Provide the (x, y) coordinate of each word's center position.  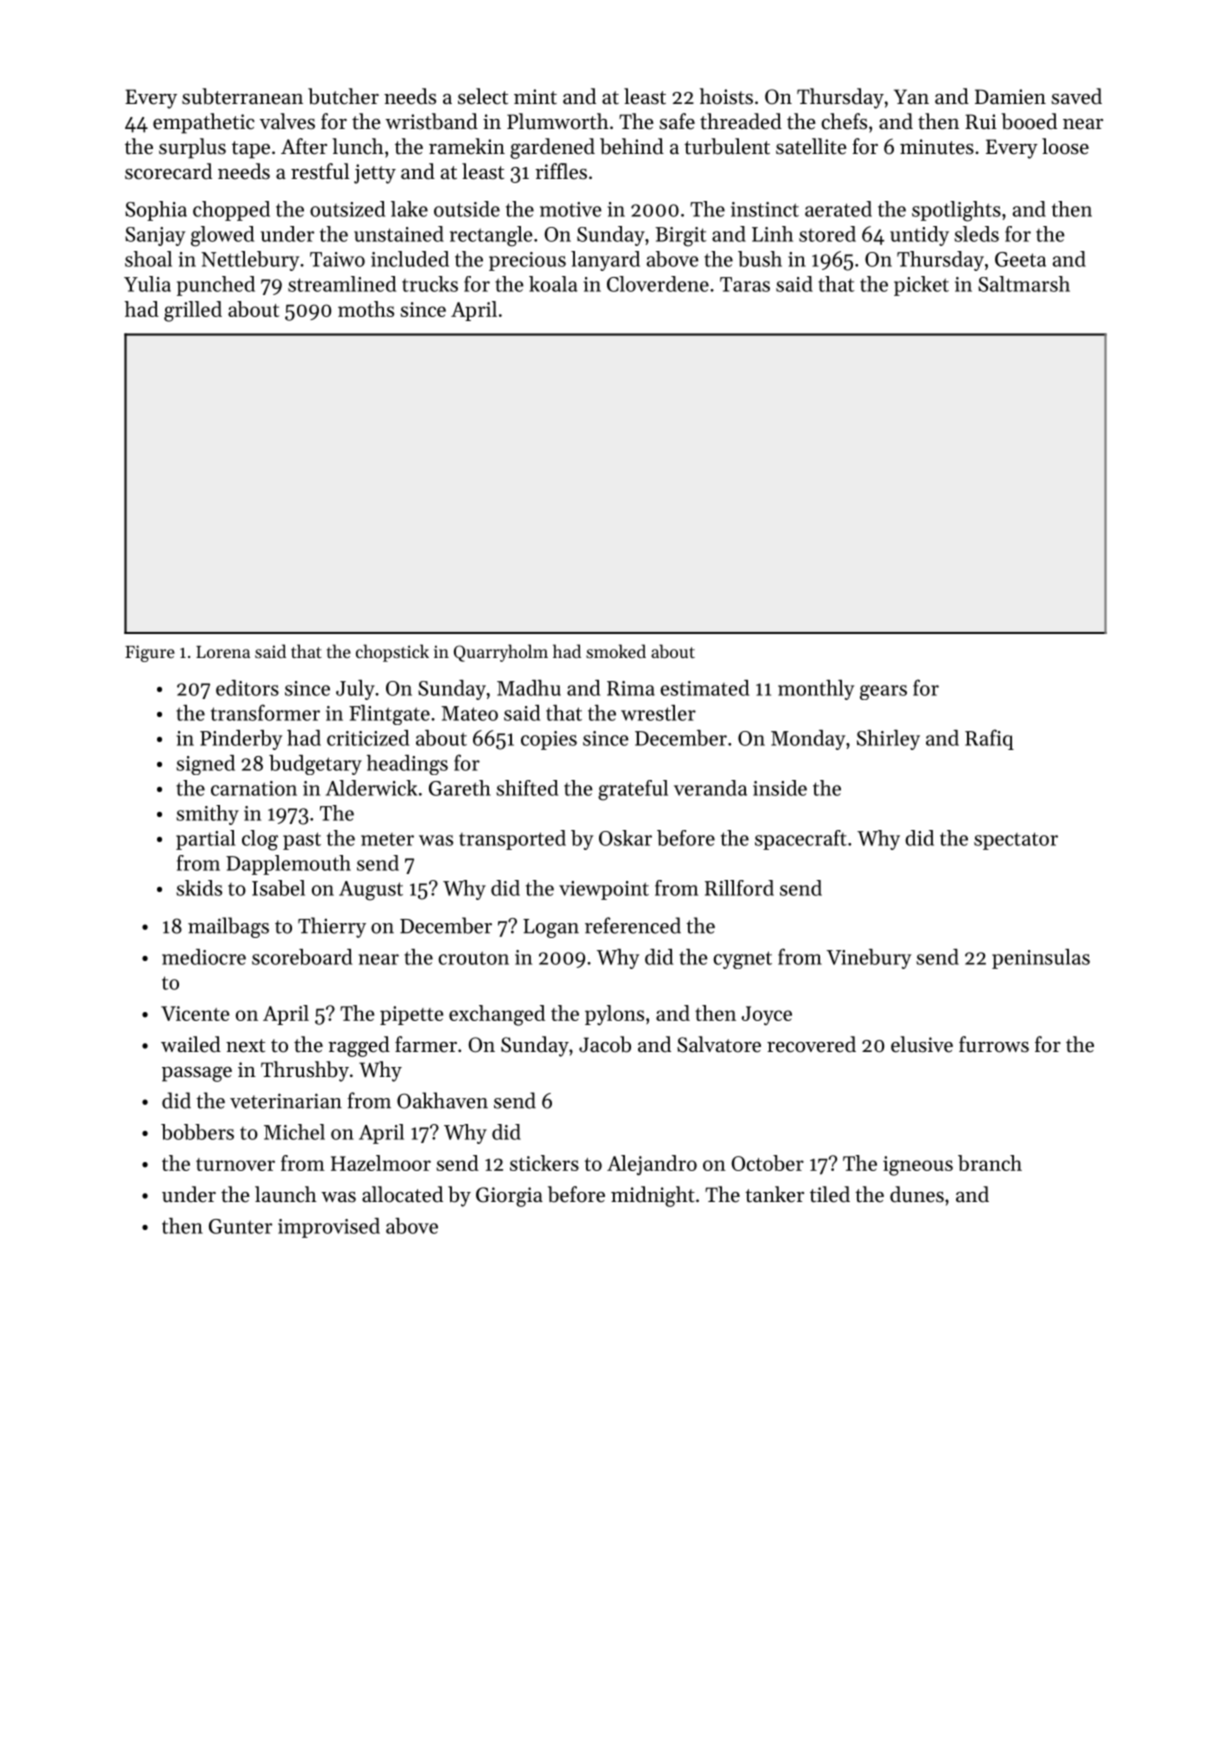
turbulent (727, 146)
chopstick (392, 653)
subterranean (242, 96)
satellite (811, 146)
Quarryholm (501, 653)
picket (921, 286)
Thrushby (305, 1071)
